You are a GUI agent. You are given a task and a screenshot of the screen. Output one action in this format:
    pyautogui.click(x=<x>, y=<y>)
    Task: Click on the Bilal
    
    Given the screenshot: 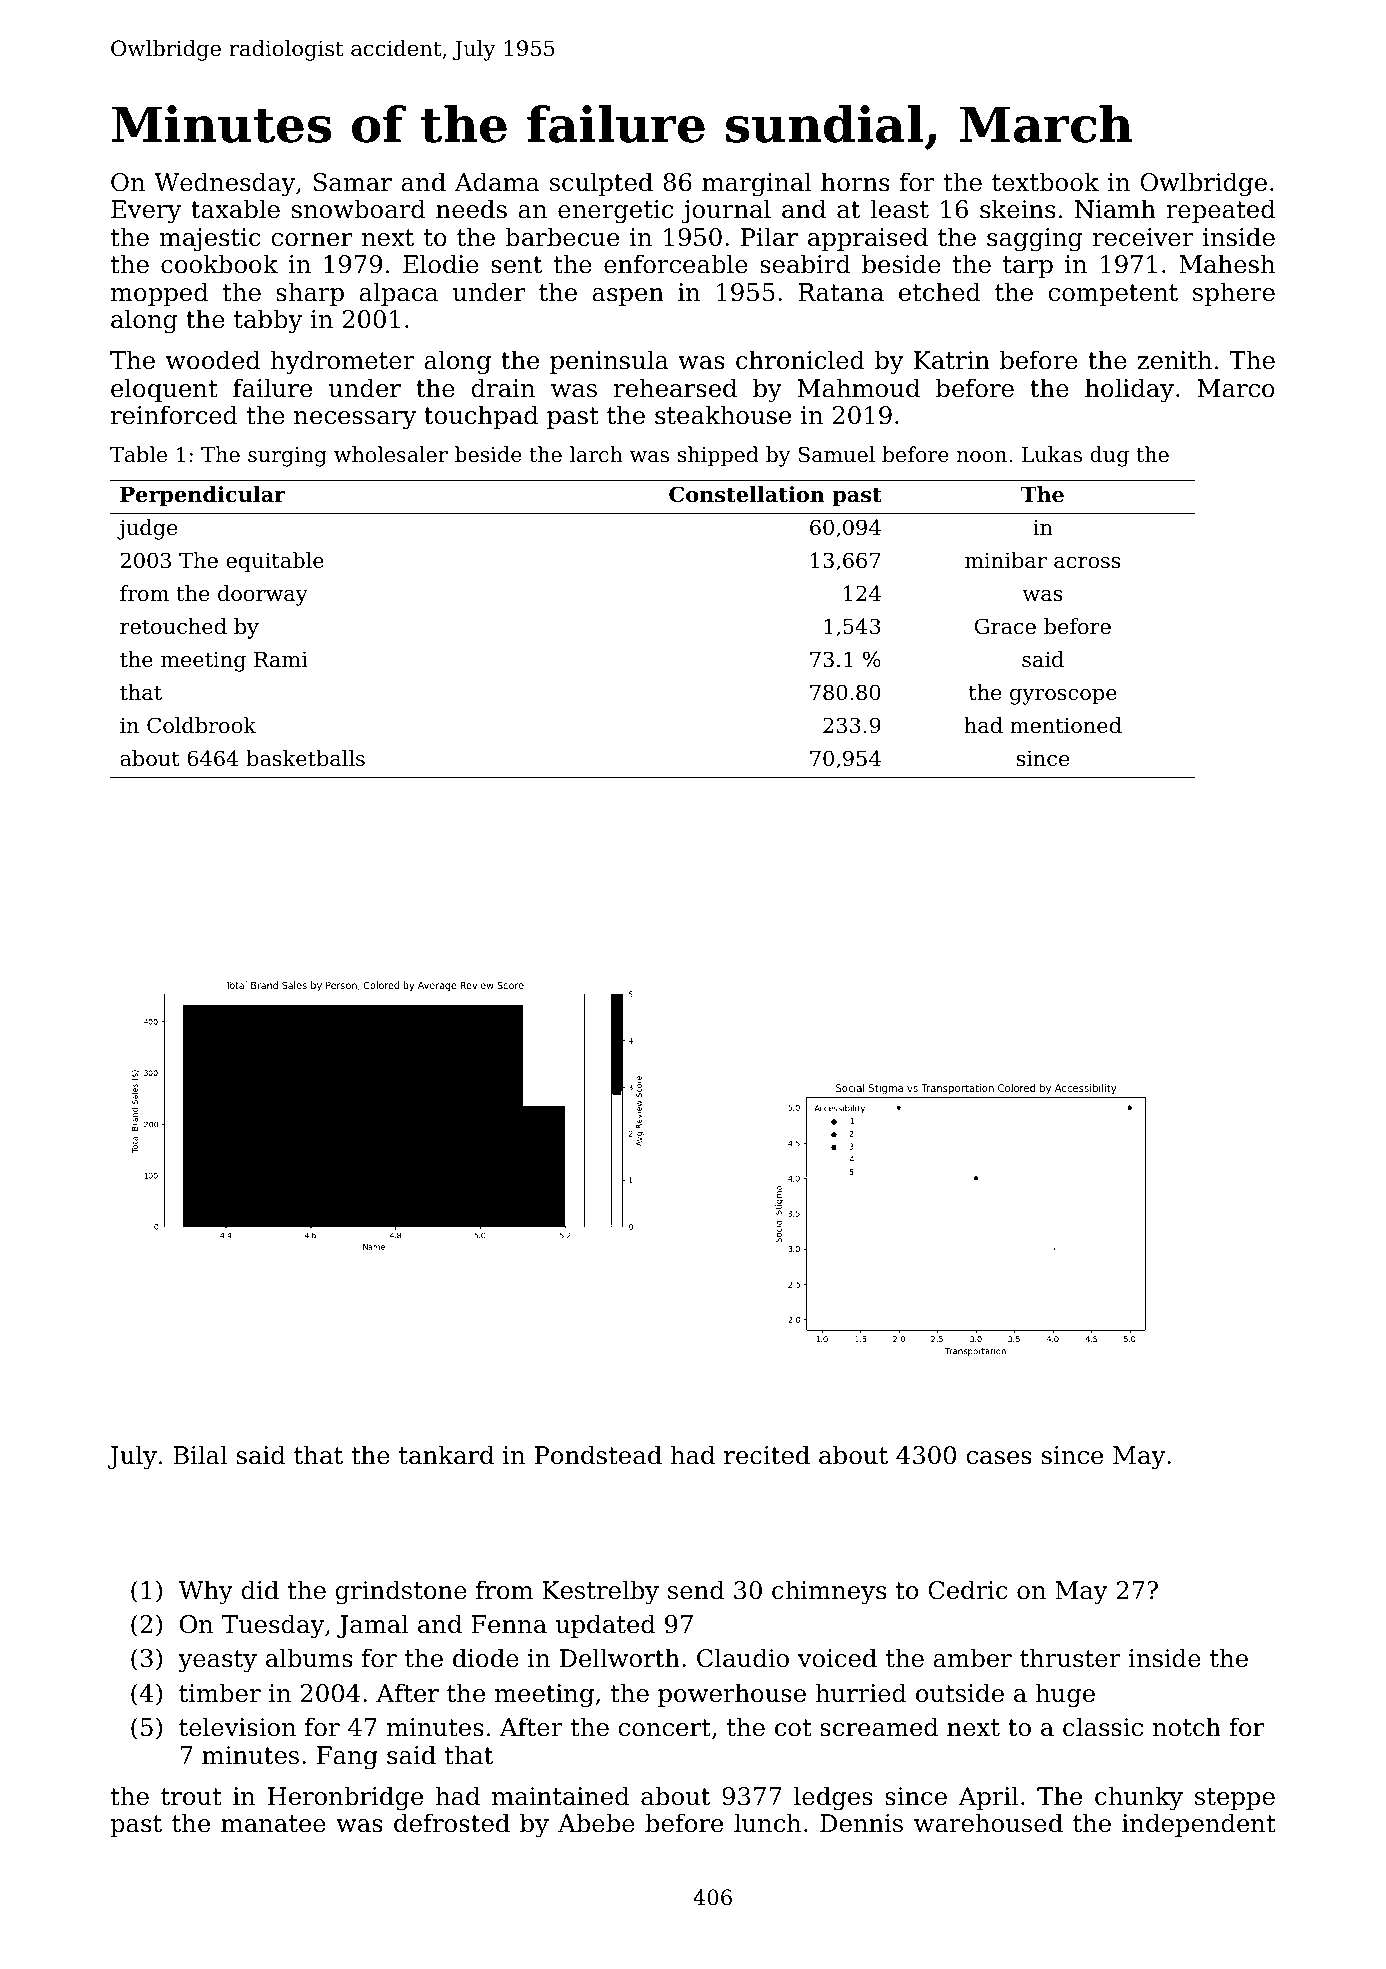 What is the action you would take?
    pyautogui.click(x=200, y=1455)
